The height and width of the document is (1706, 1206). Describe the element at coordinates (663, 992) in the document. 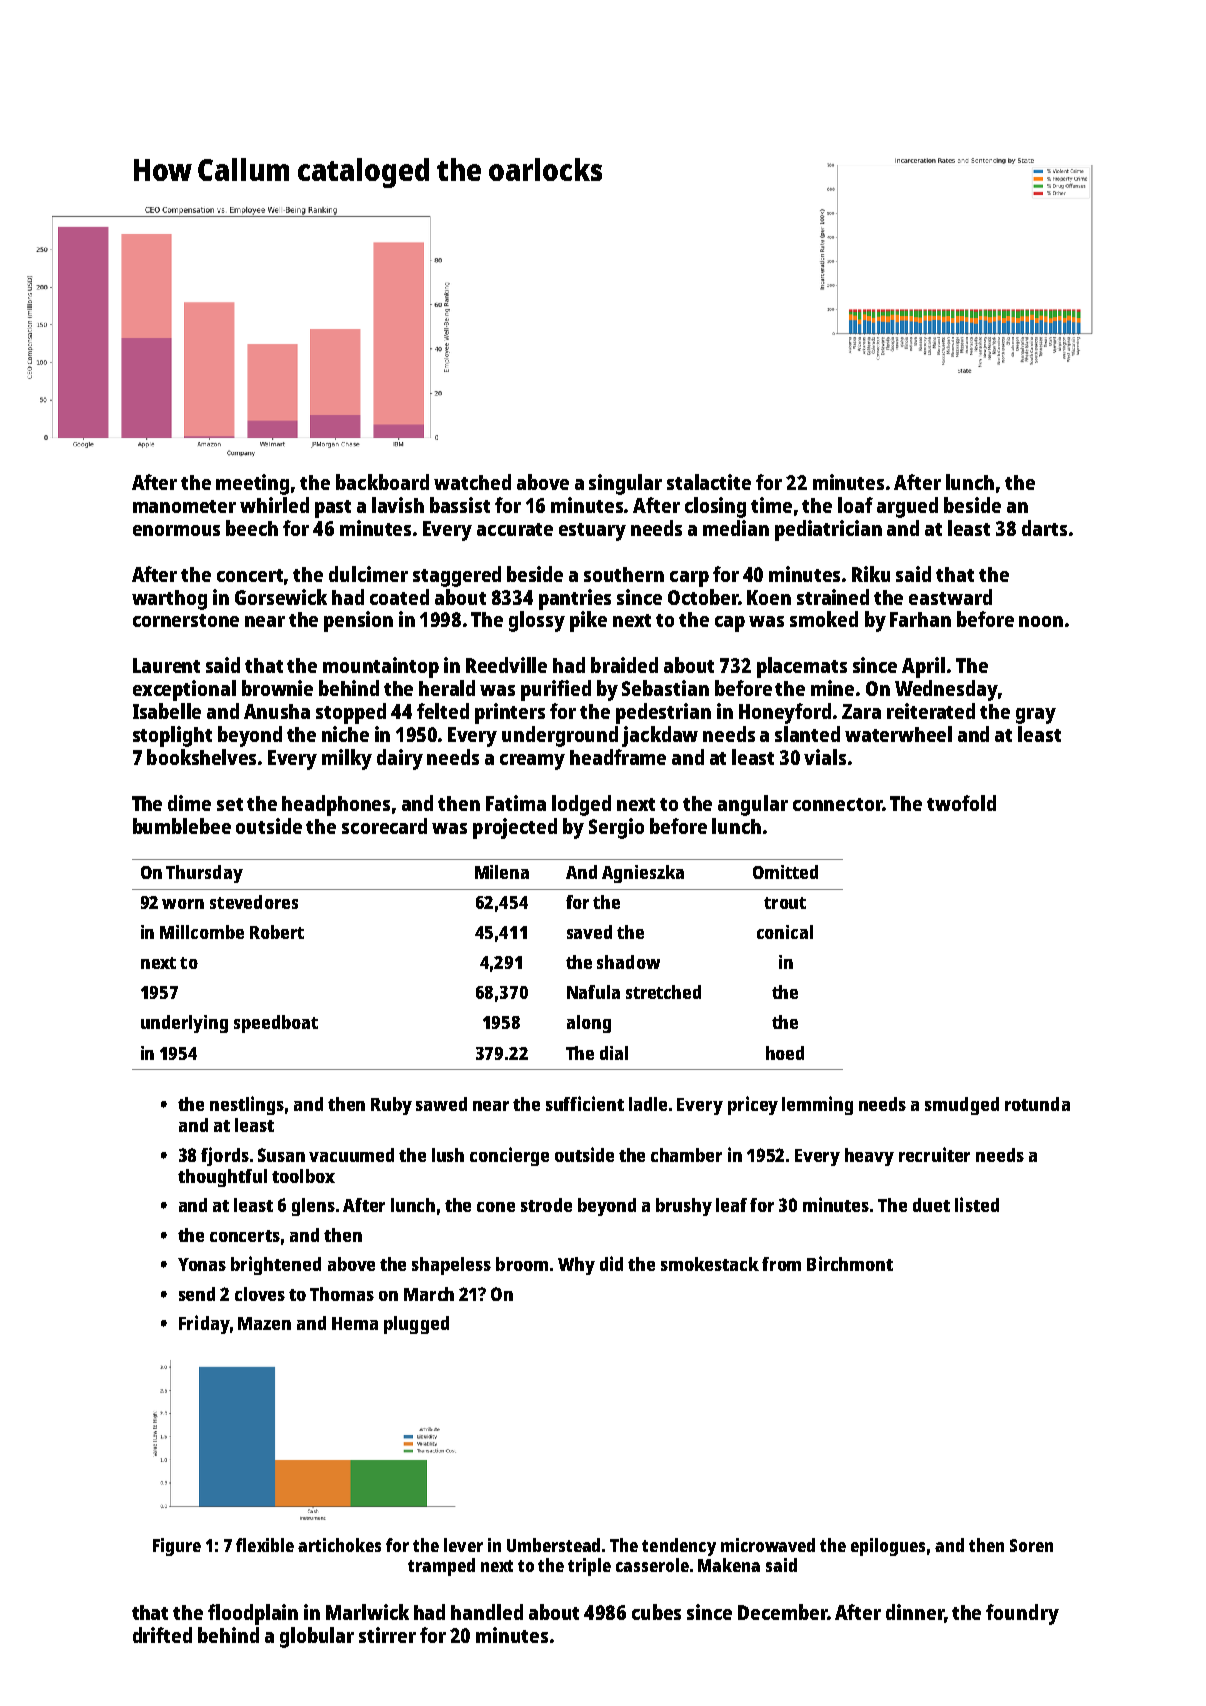

I see `stretched` at that location.
